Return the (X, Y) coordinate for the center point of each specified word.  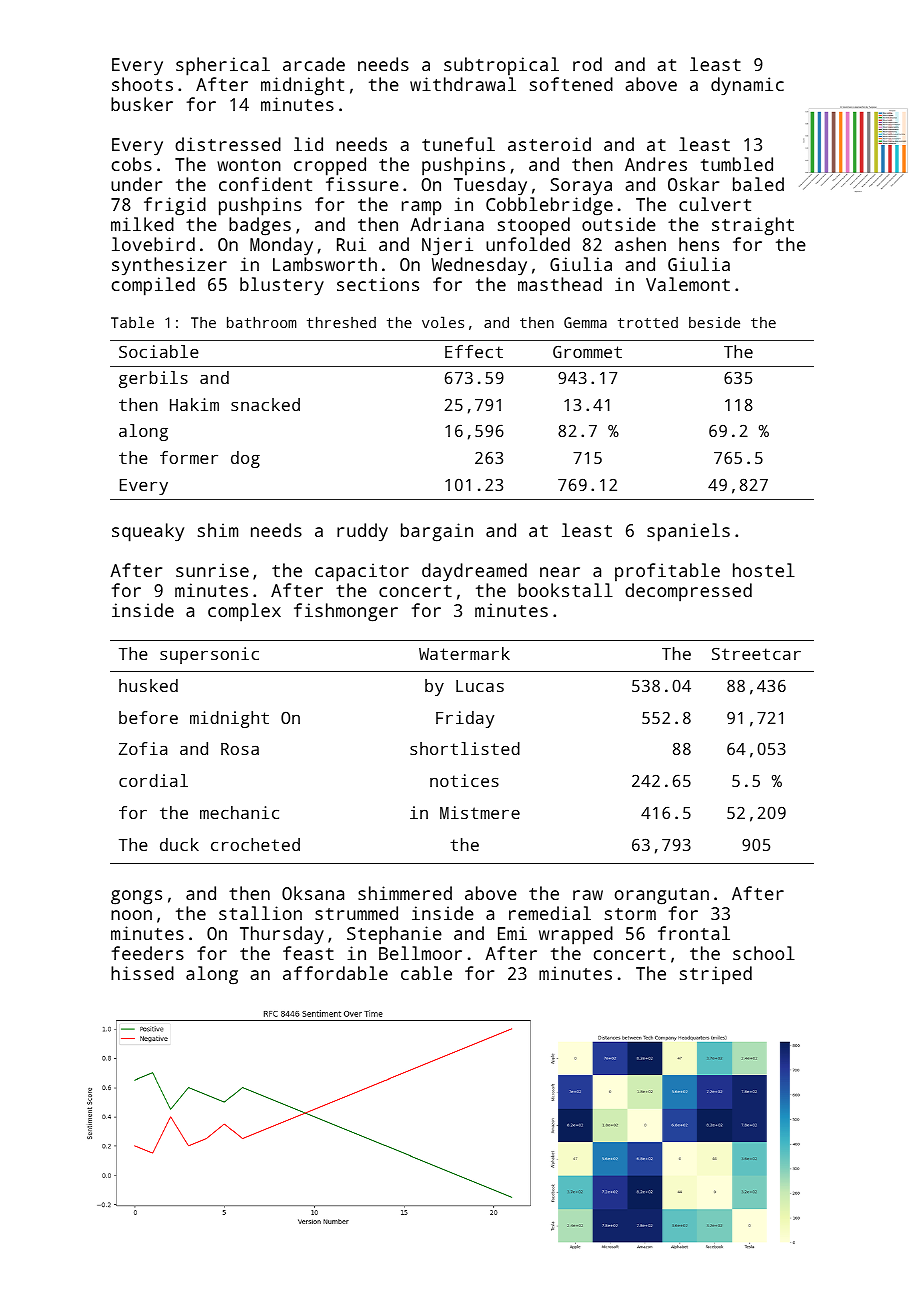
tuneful (458, 144)
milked (142, 224)
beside (714, 322)
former (189, 457)
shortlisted (465, 748)
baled (758, 184)
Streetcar (756, 654)
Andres (656, 164)
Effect (474, 351)
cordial (153, 780)
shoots (142, 84)
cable (426, 973)
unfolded (528, 244)
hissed (142, 973)
